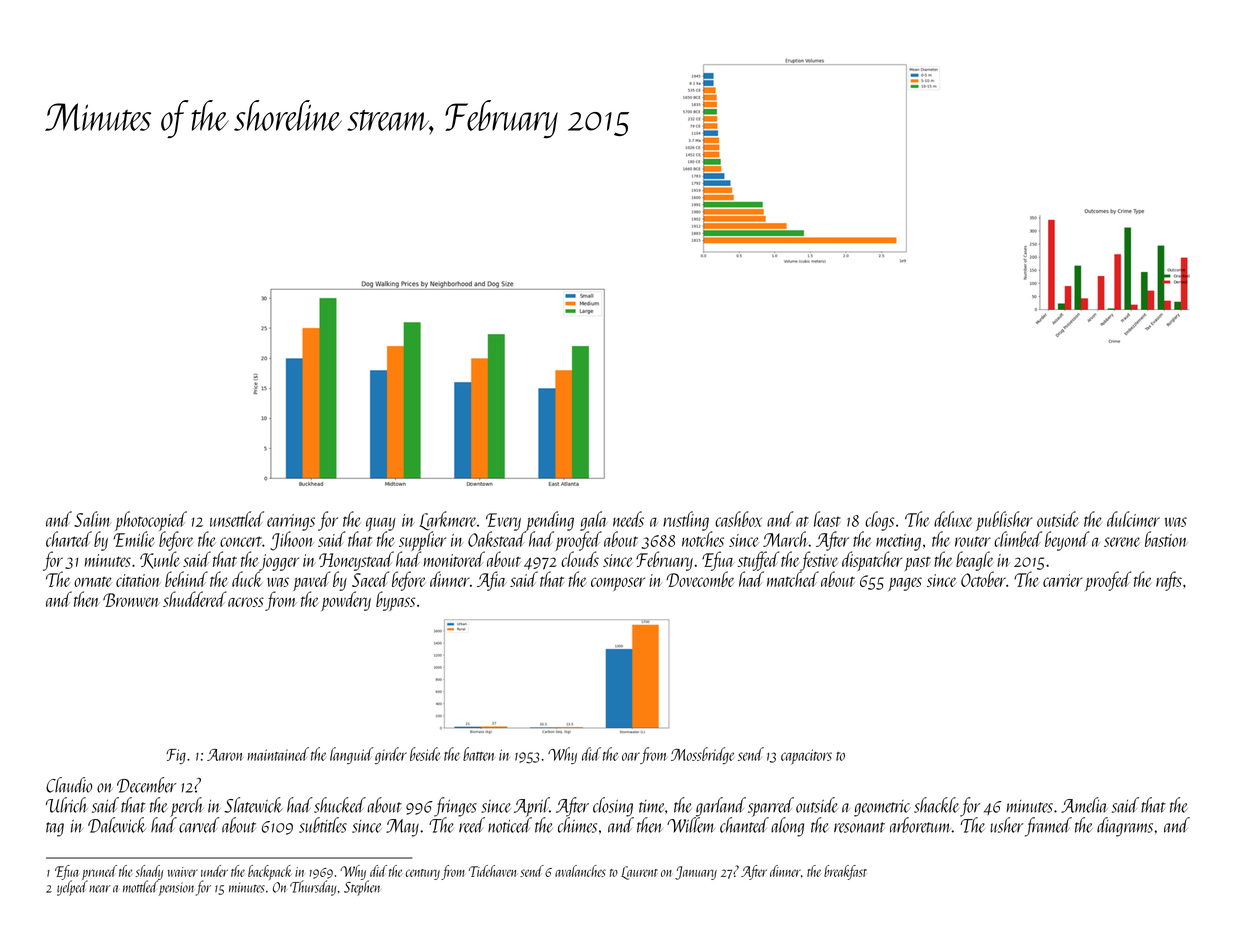 The image size is (1233, 952). I want to click on capacitors, so click(806, 757).
